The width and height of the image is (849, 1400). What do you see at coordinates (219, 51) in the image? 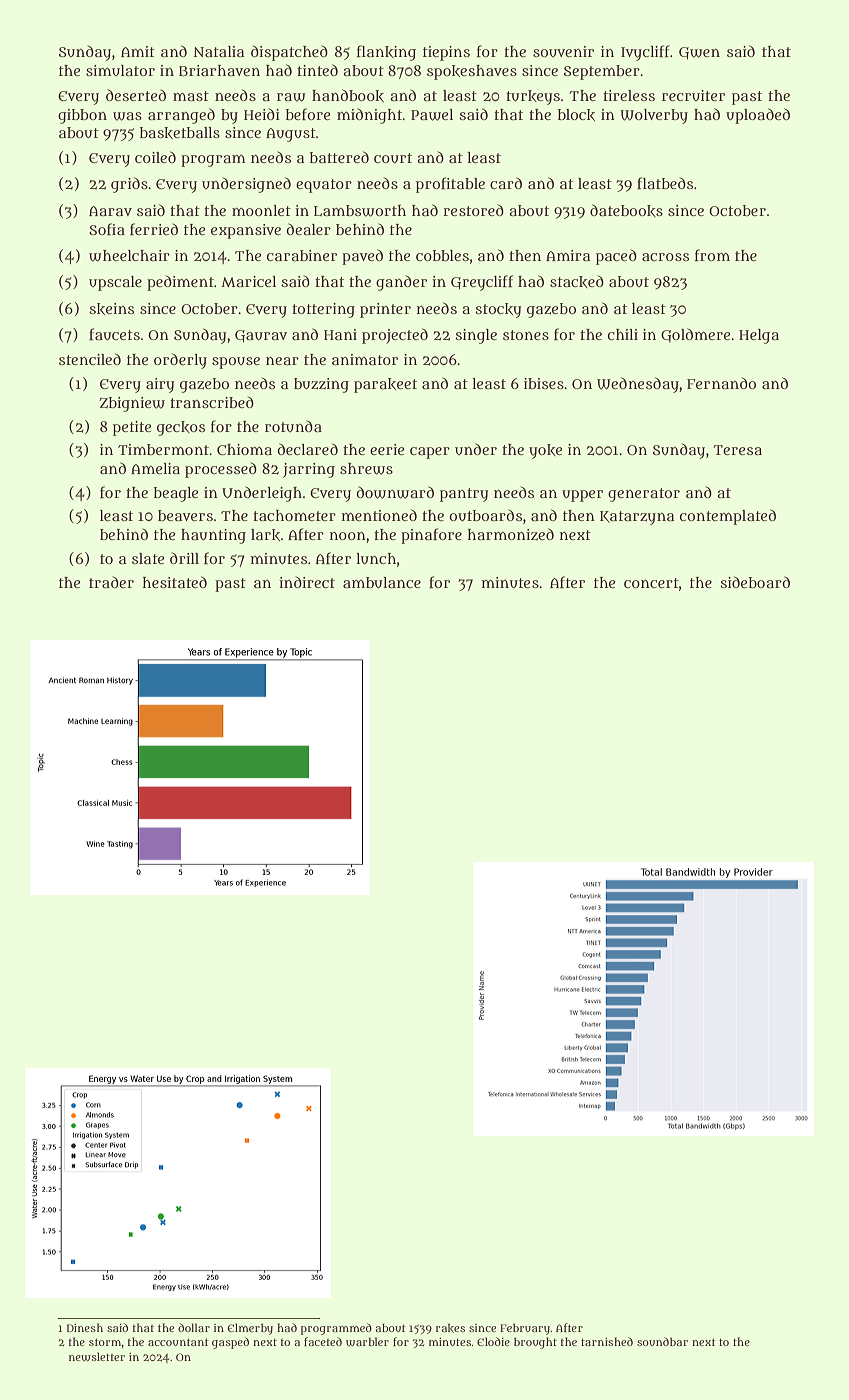
I see `Natalia` at bounding box center [219, 51].
